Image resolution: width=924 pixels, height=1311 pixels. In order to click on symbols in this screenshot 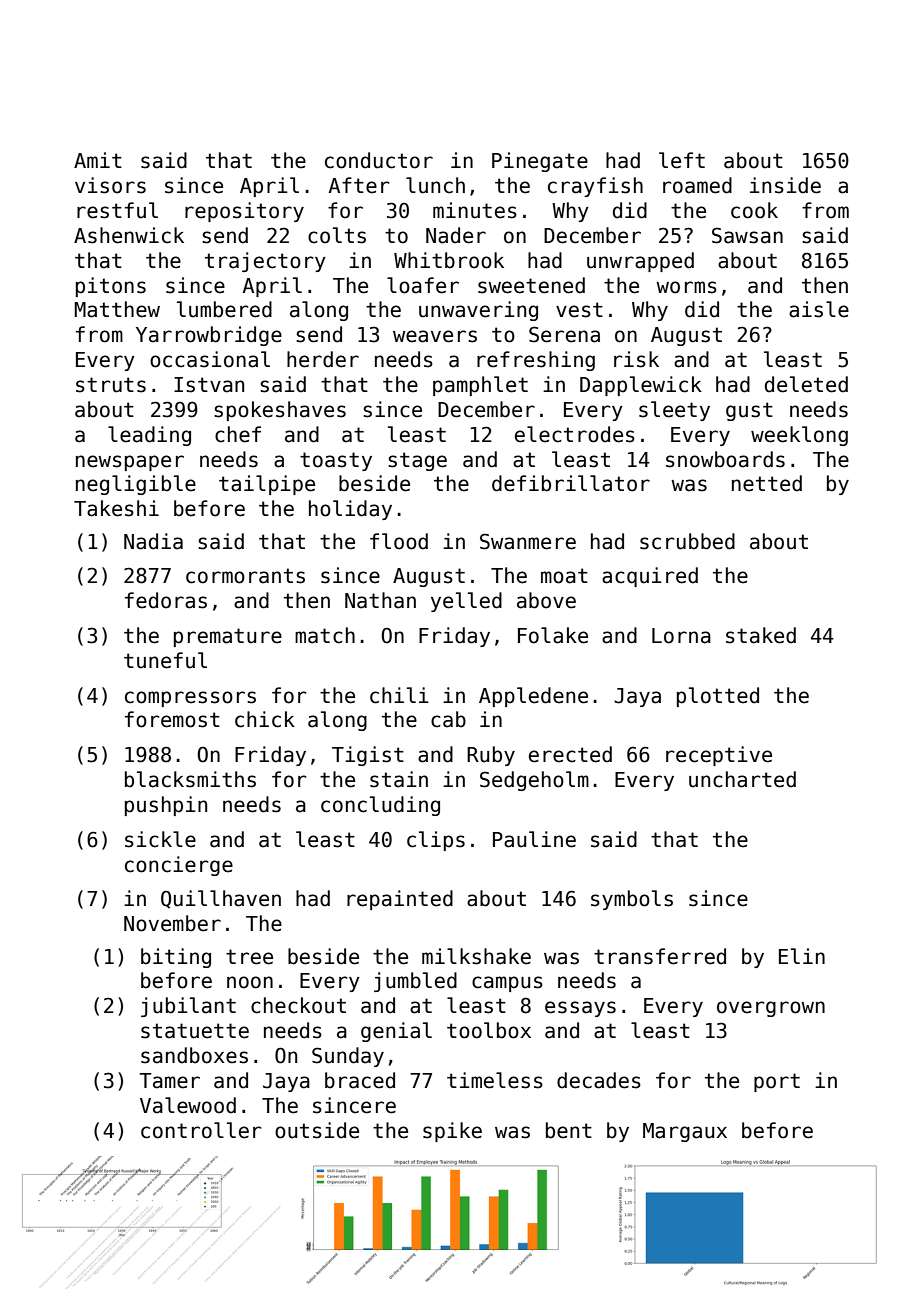, I will do `click(632, 900)`.
